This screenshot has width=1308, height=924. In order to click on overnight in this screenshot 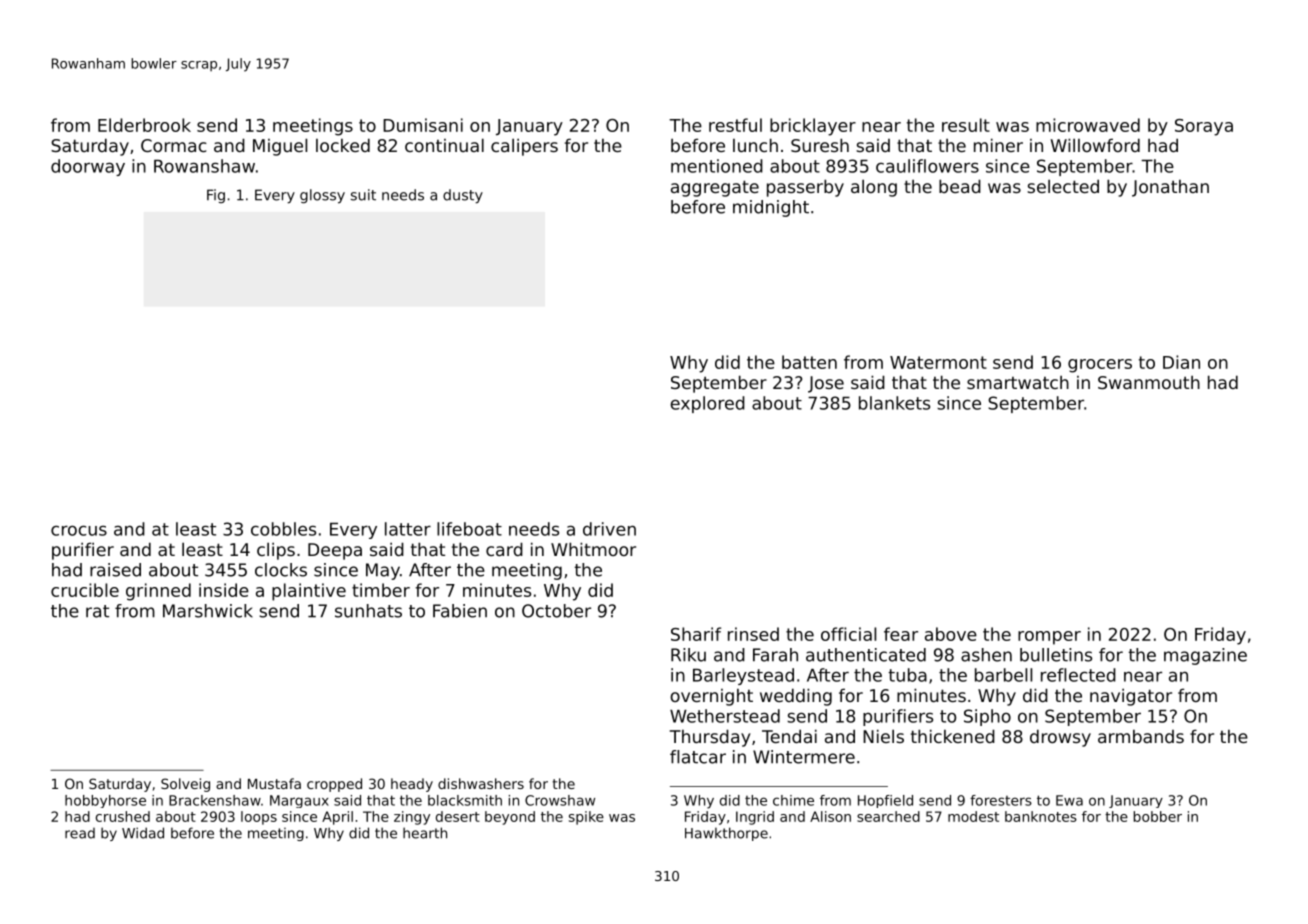, I will do `click(711, 697)`.
